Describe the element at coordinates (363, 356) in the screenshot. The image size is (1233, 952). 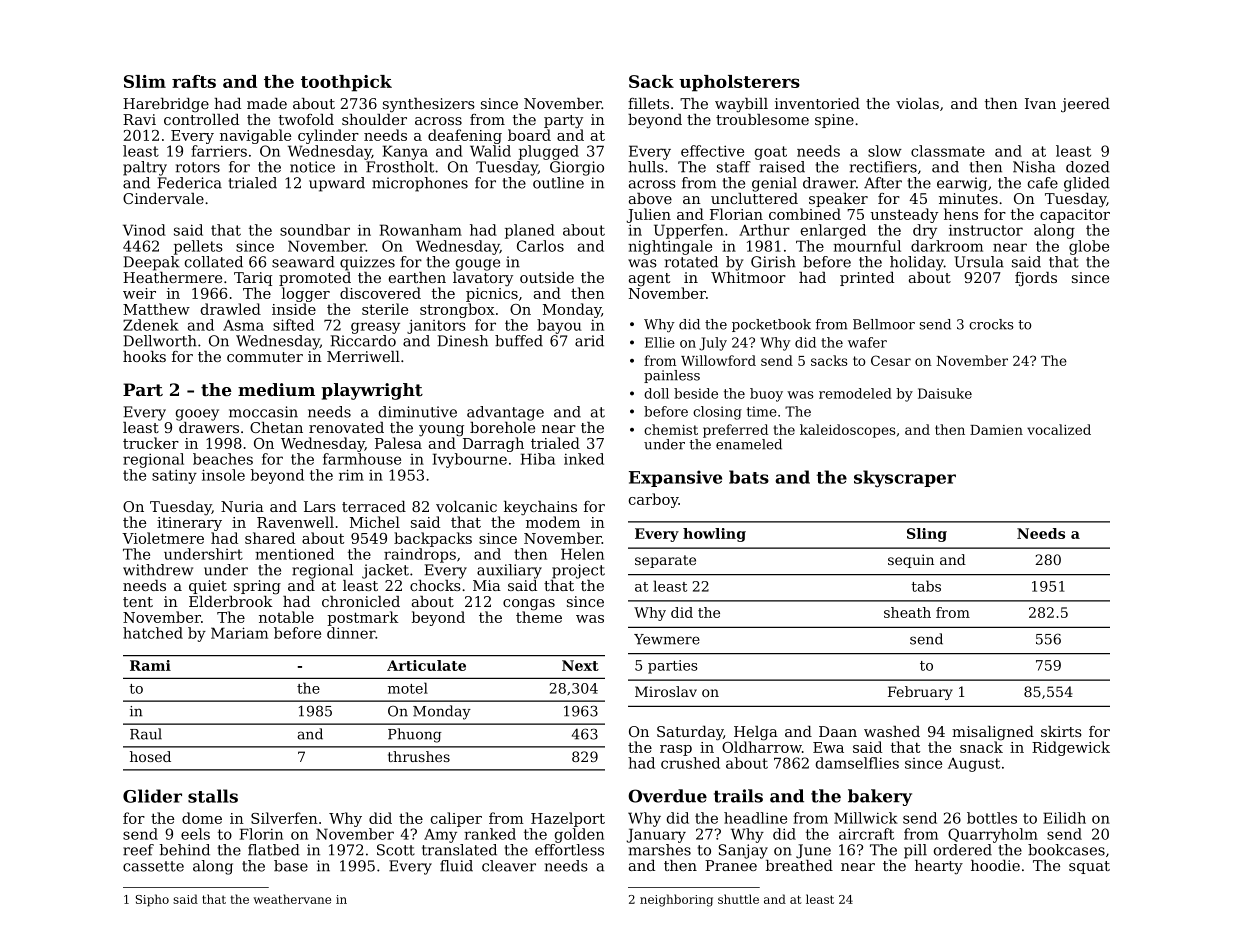
I see `Merriwell` at that location.
